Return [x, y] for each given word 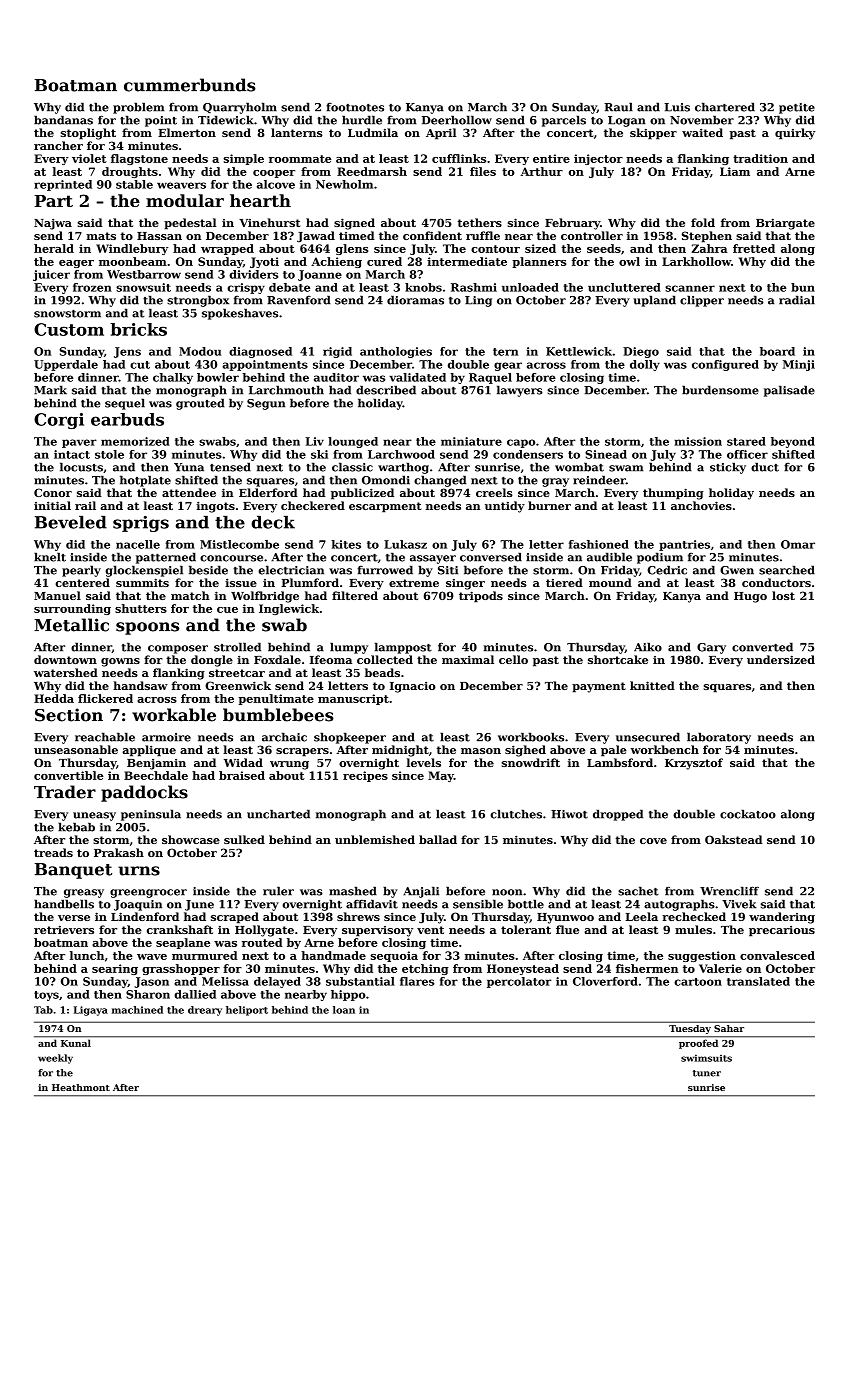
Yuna [189, 467]
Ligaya [91, 1011]
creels [494, 492]
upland [654, 301]
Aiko [648, 647]
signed [354, 224]
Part [53, 201]
